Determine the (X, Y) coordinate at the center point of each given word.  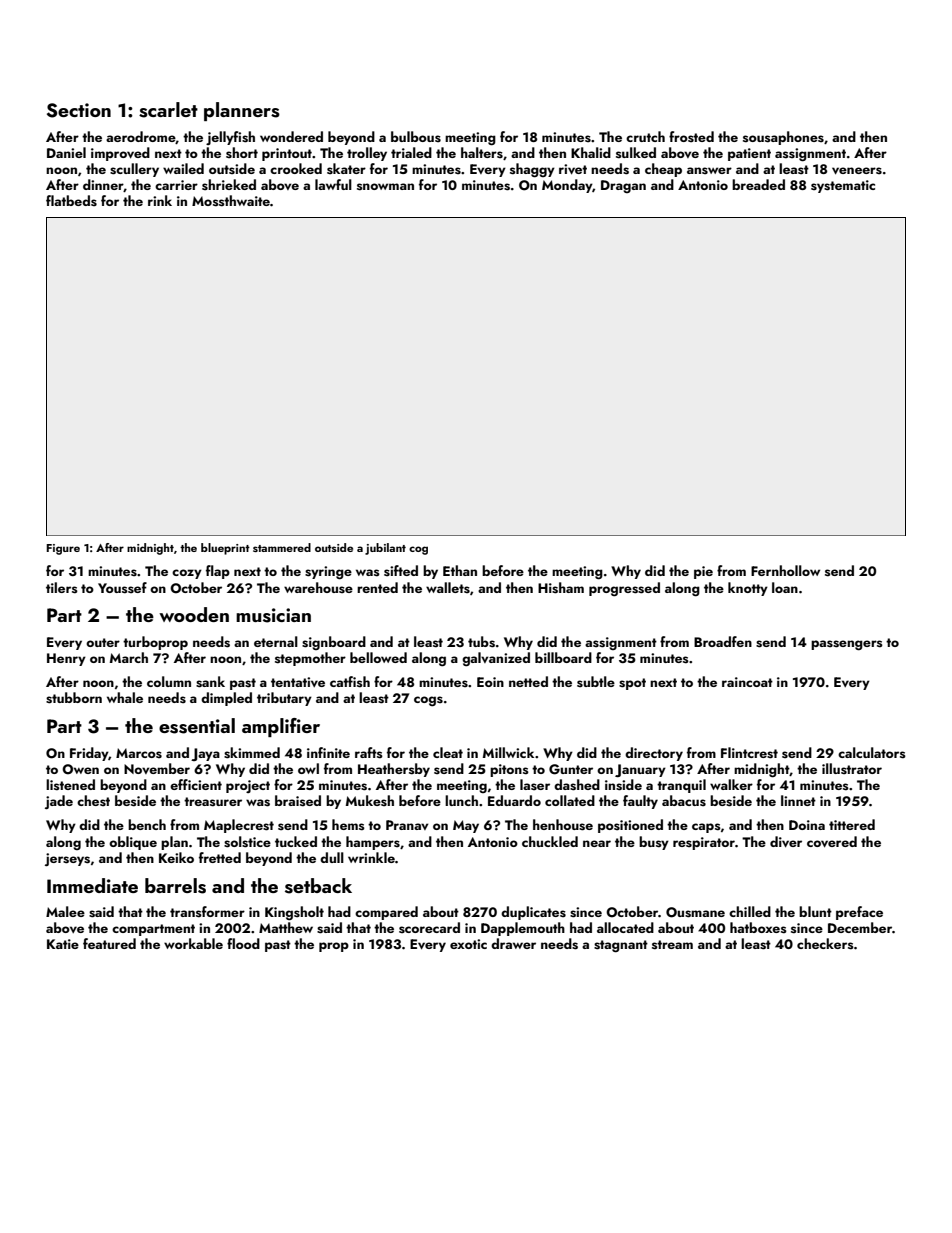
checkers (825, 944)
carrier (176, 185)
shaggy (532, 170)
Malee (65, 911)
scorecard (429, 928)
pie (703, 572)
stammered (282, 547)
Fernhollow (785, 570)
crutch (645, 136)
